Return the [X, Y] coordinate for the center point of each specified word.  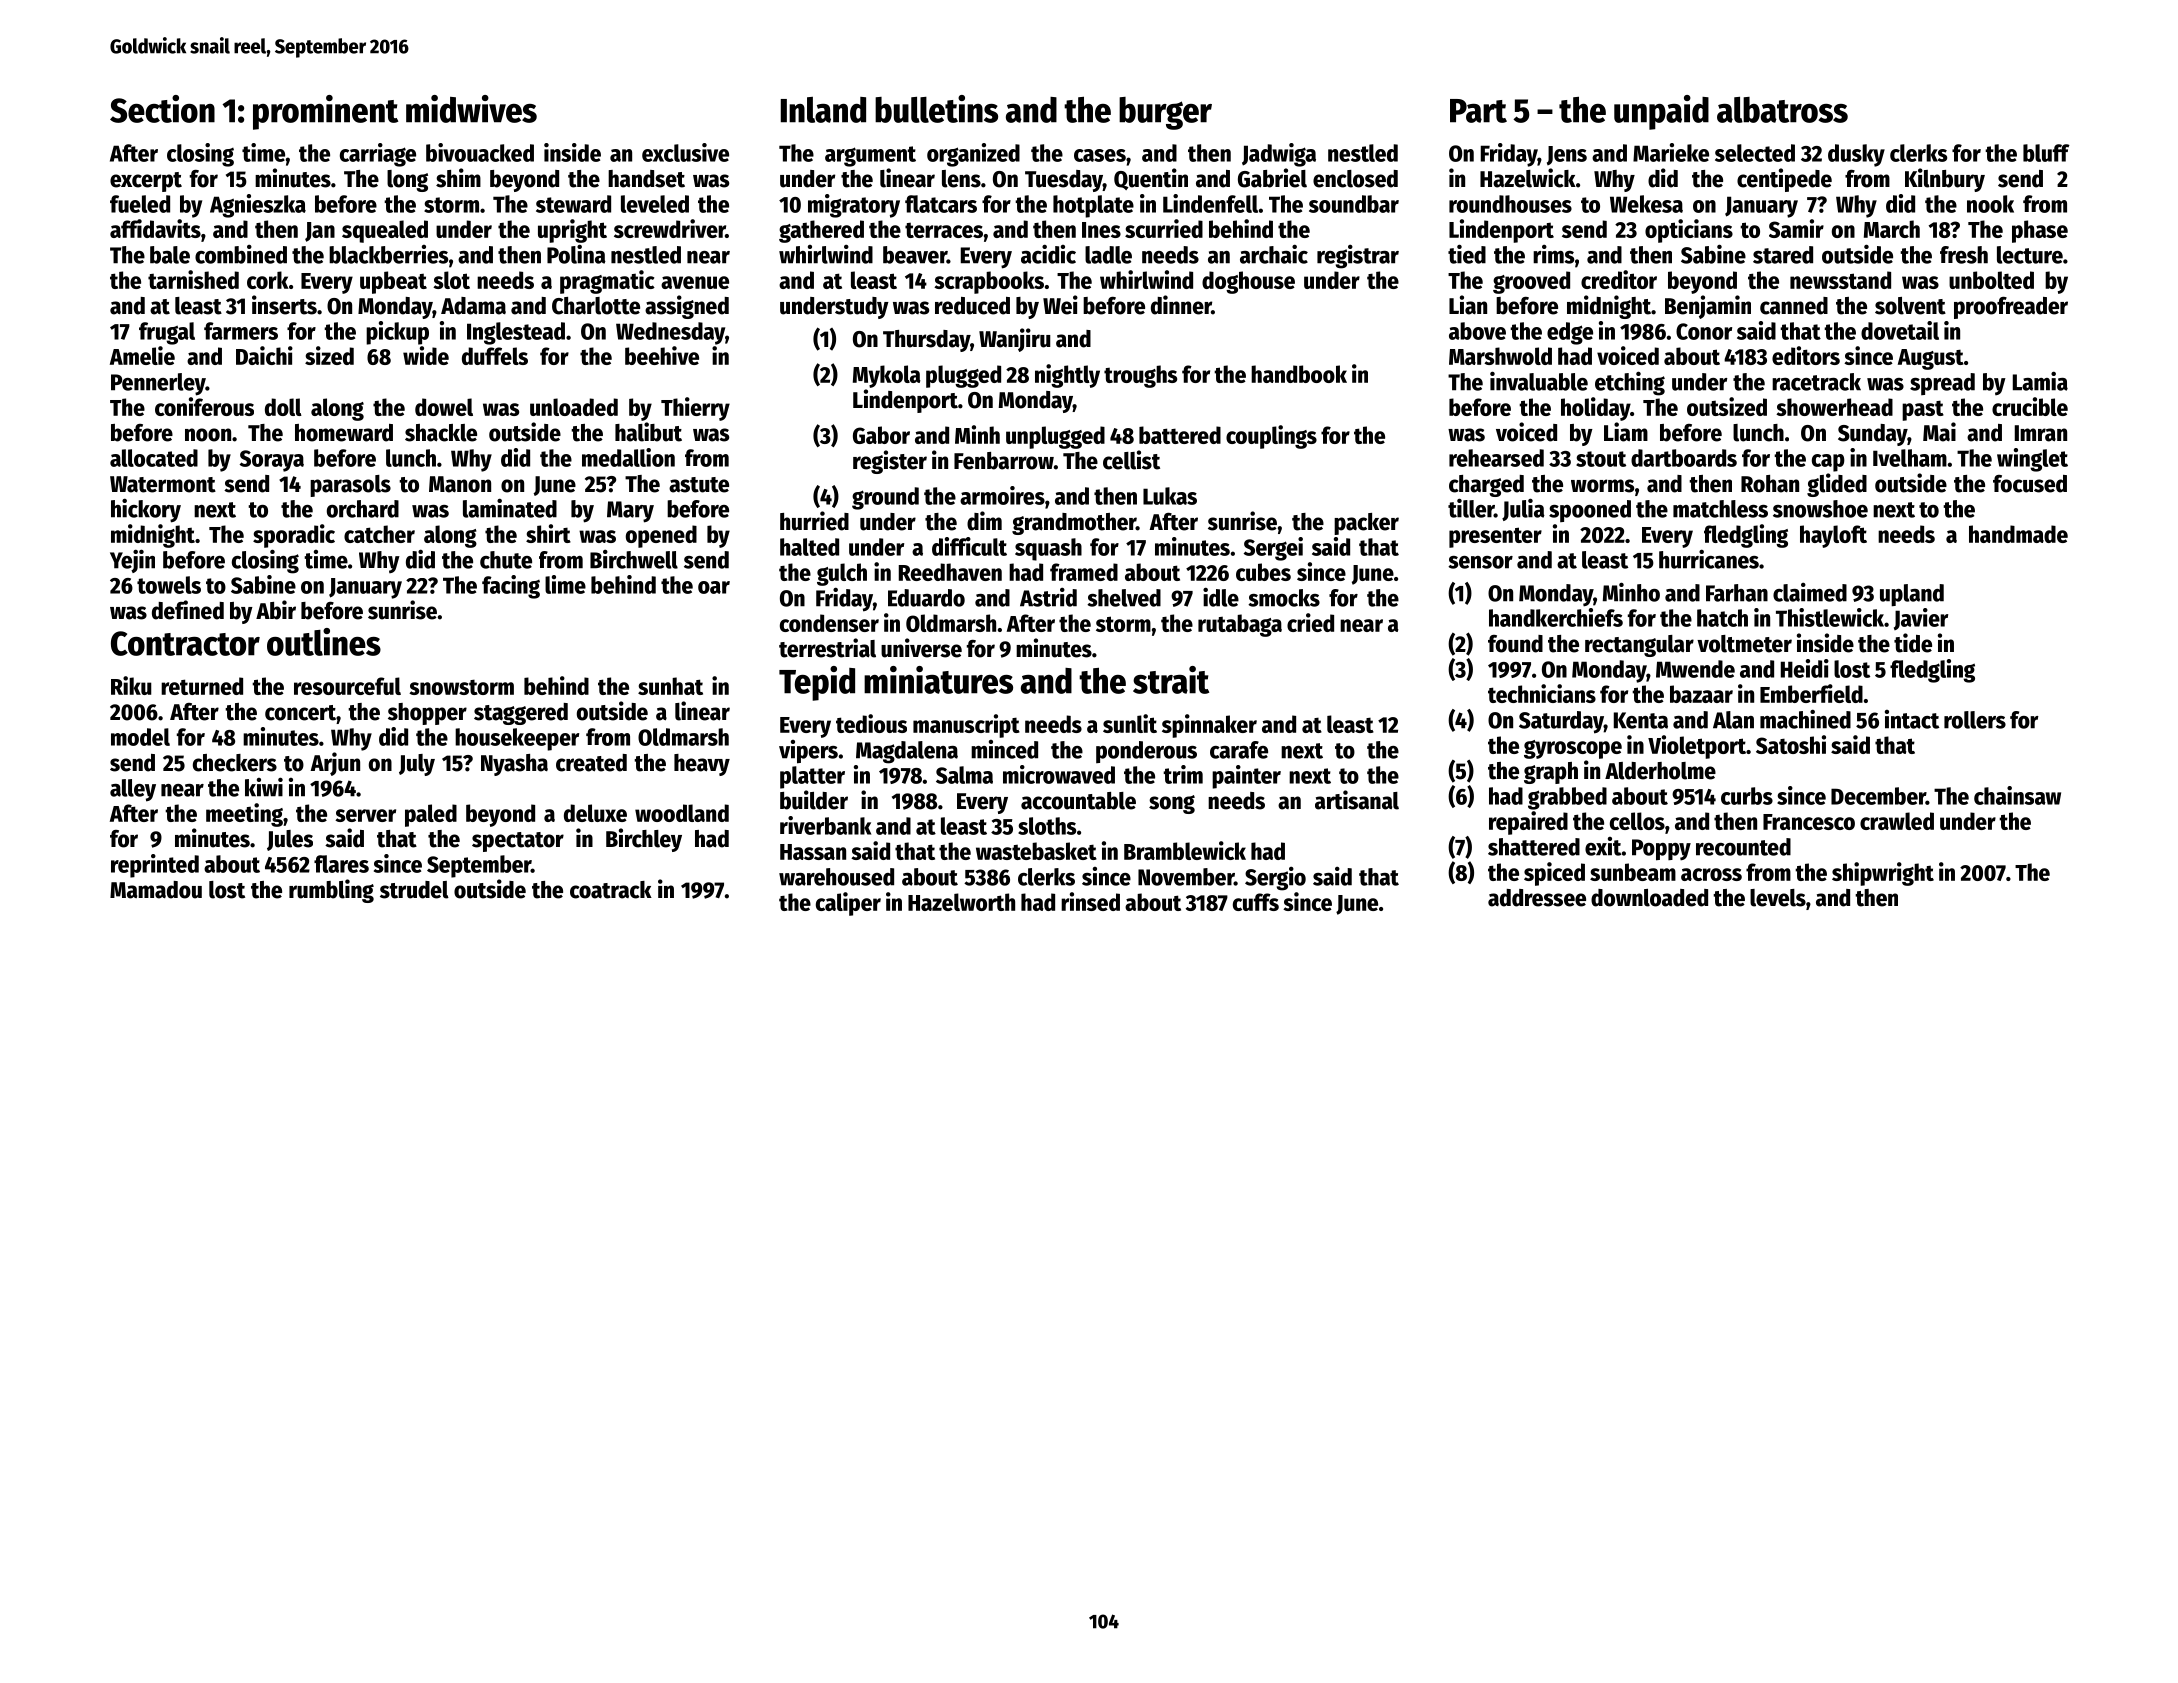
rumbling [331, 891]
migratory [854, 206]
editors [1806, 355]
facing [511, 587]
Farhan [1737, 593]
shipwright [1883, 874]
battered [1180, 435]
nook [1990, 204]
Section [162, 109]
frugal [167, 333]
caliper [848, 904]
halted [809, 547]
